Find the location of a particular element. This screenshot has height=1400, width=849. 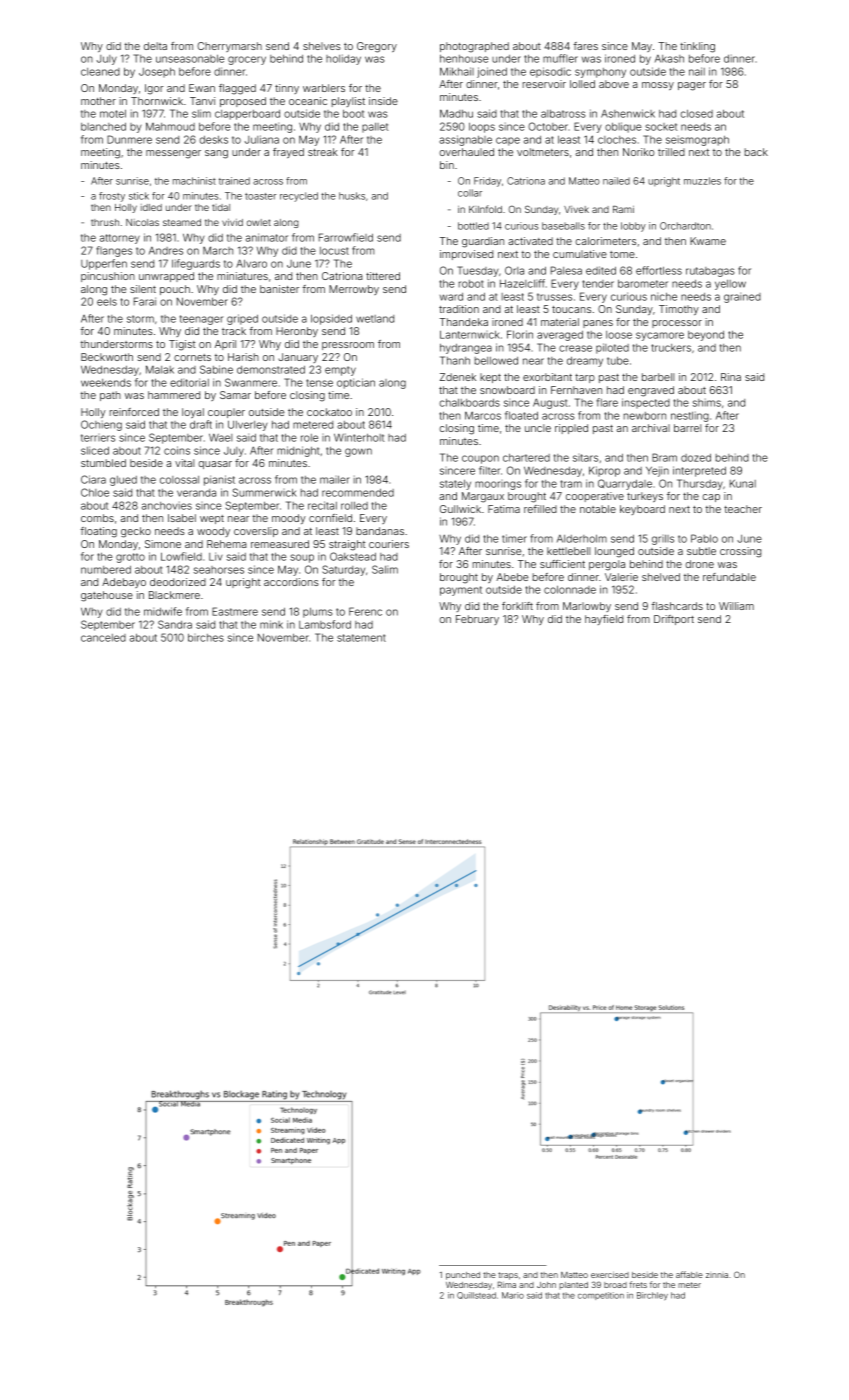

canceled is located at coordinates (103, 638).
